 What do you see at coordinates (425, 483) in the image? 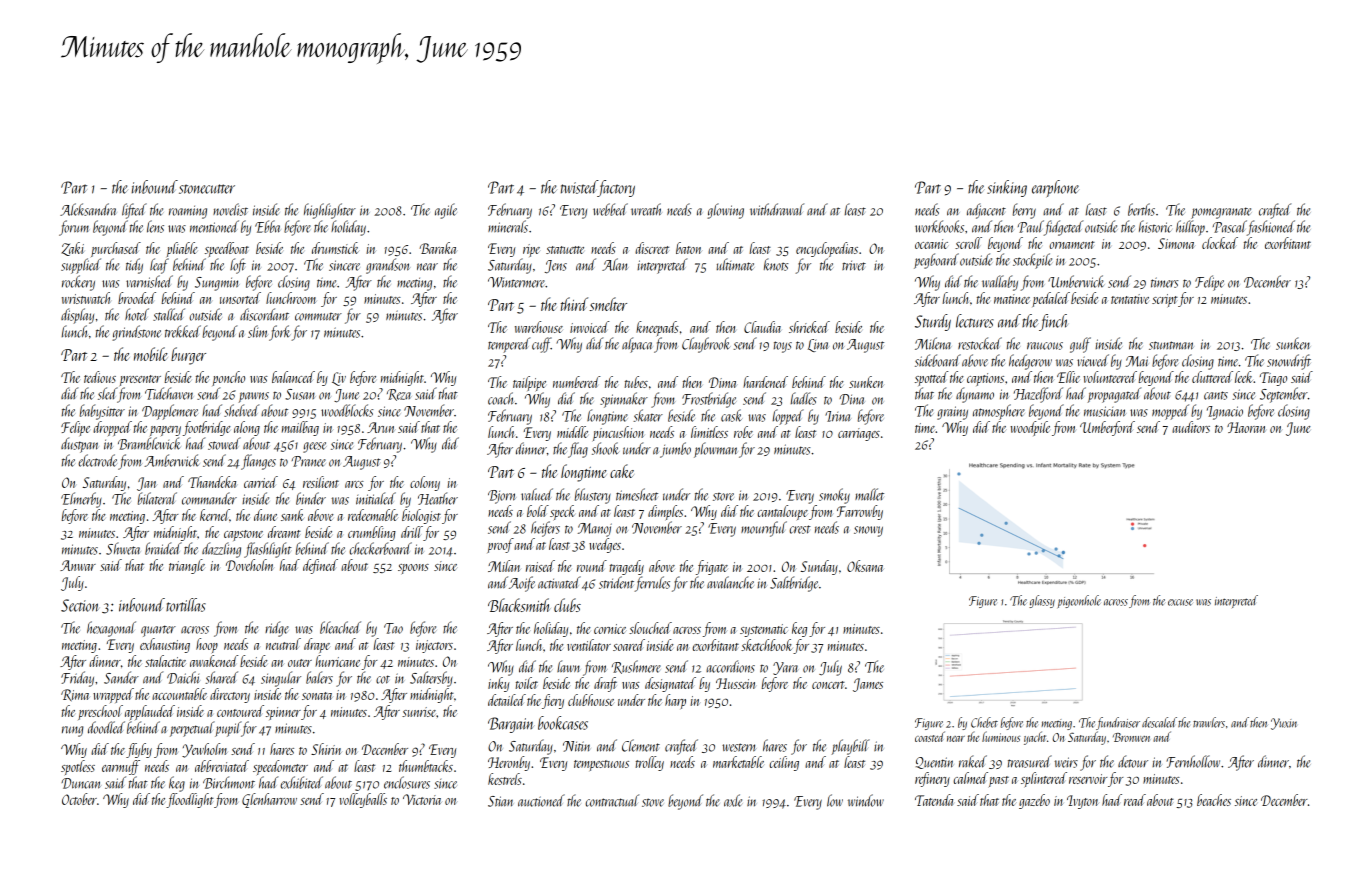
I see `colony` at bounding box center [425, 483].
